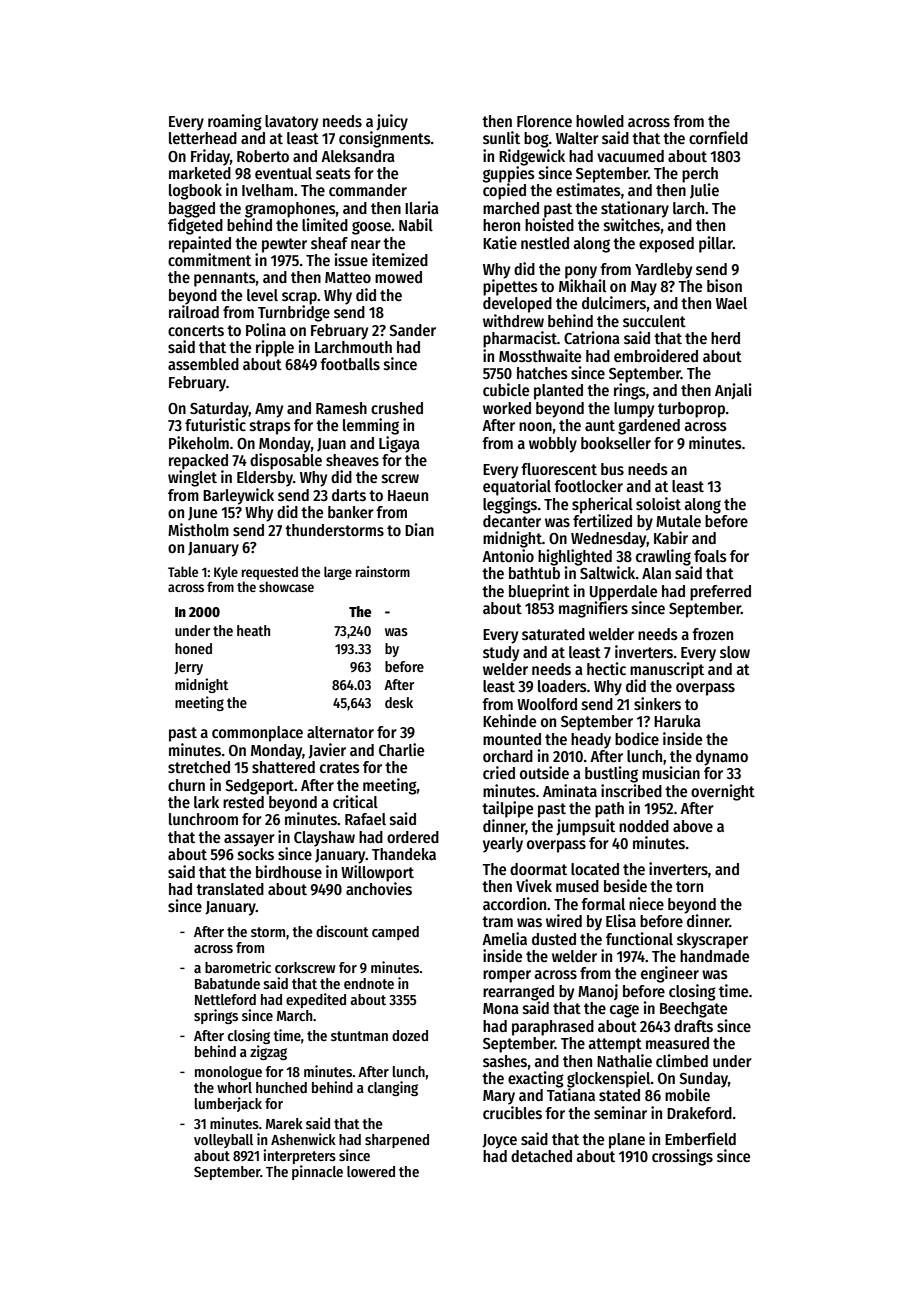  What do you see at coordinates (235, 122) in the image?
I see `roaming` at bounding box center [235, 122].
